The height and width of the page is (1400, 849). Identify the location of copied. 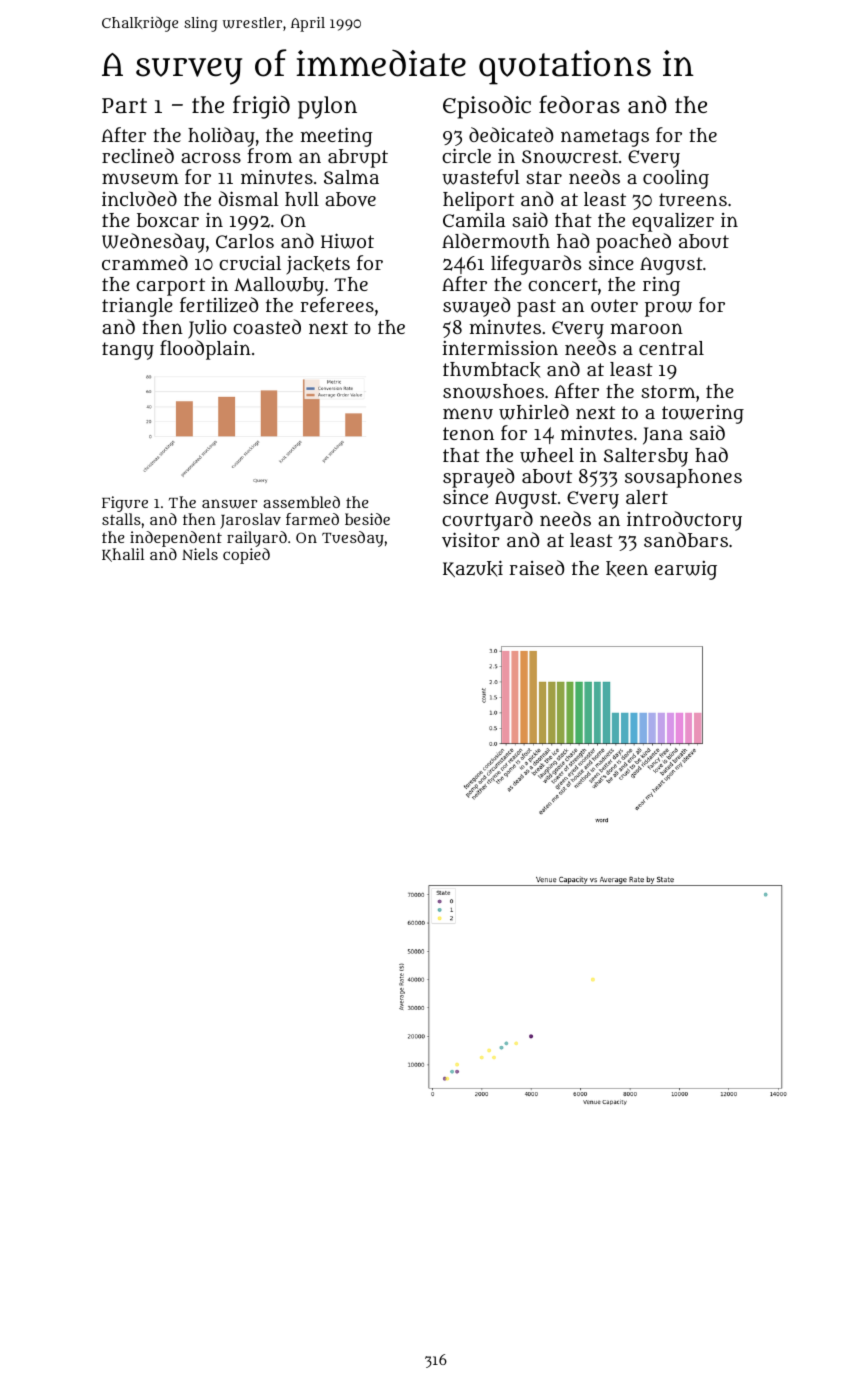
(246, 556).
